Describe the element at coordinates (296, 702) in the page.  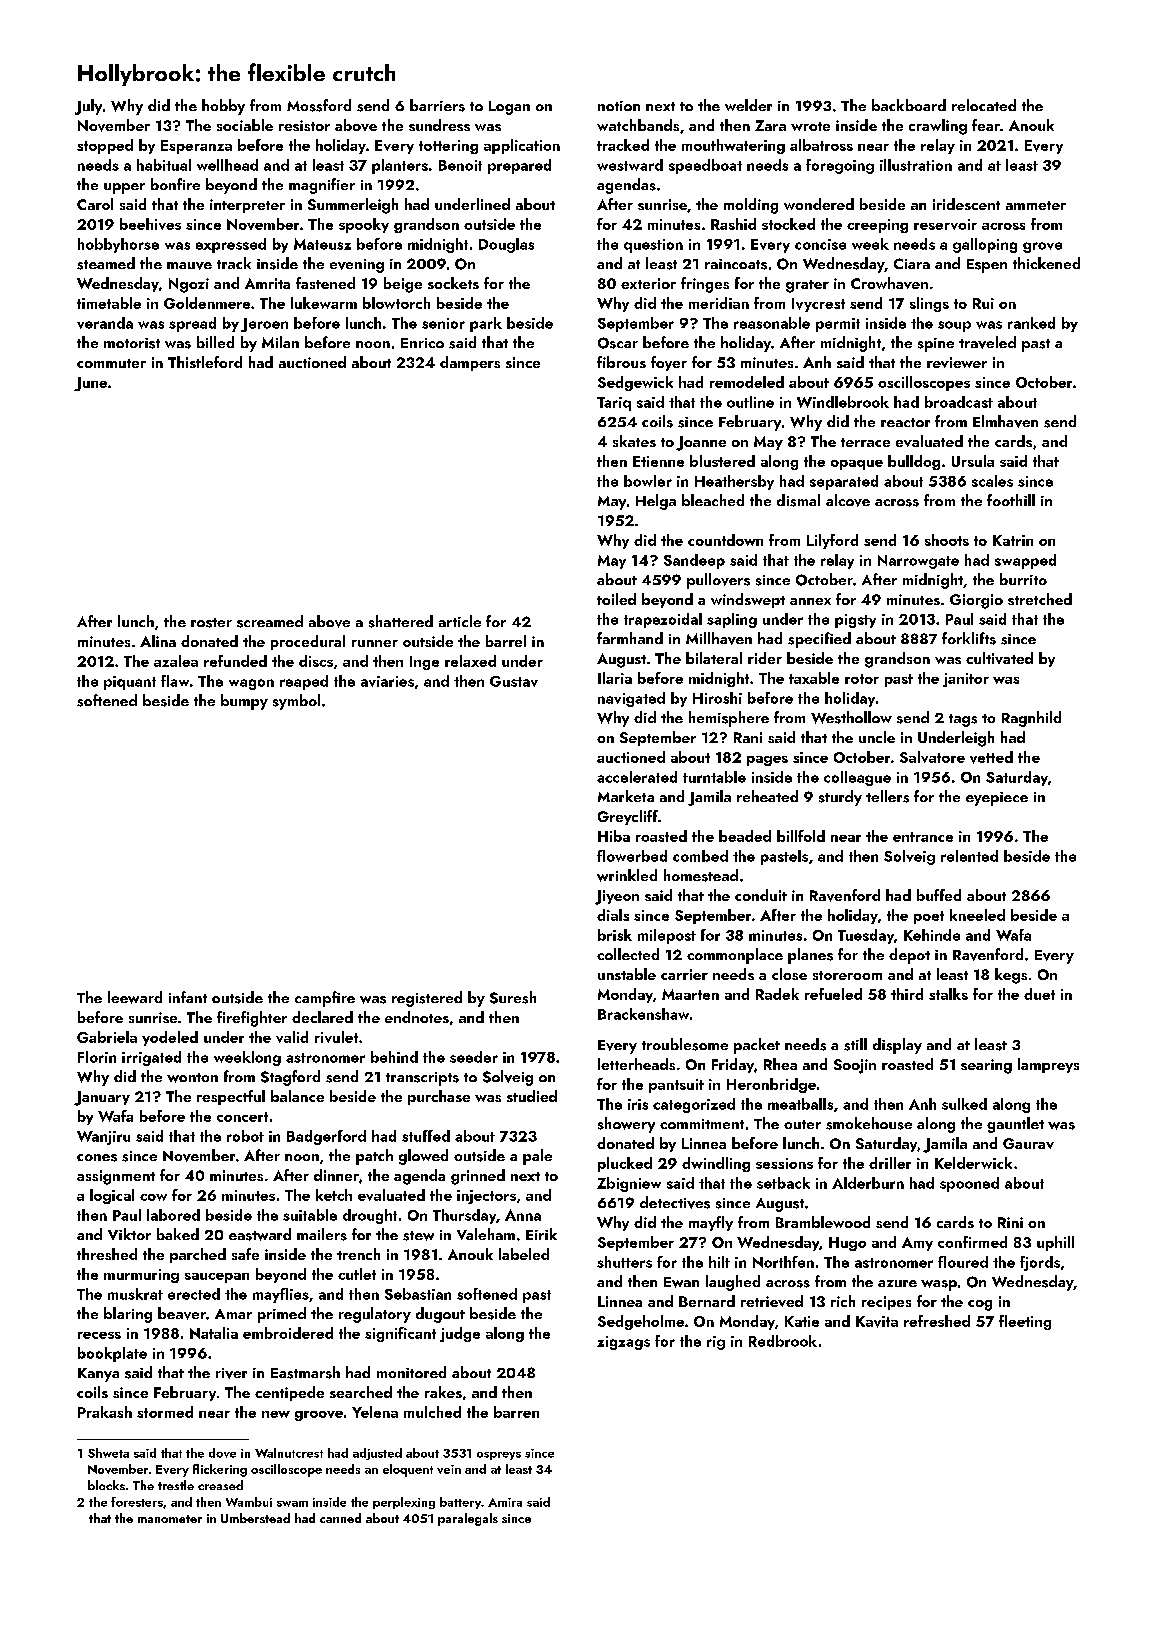
I see `symbol` at that location.
